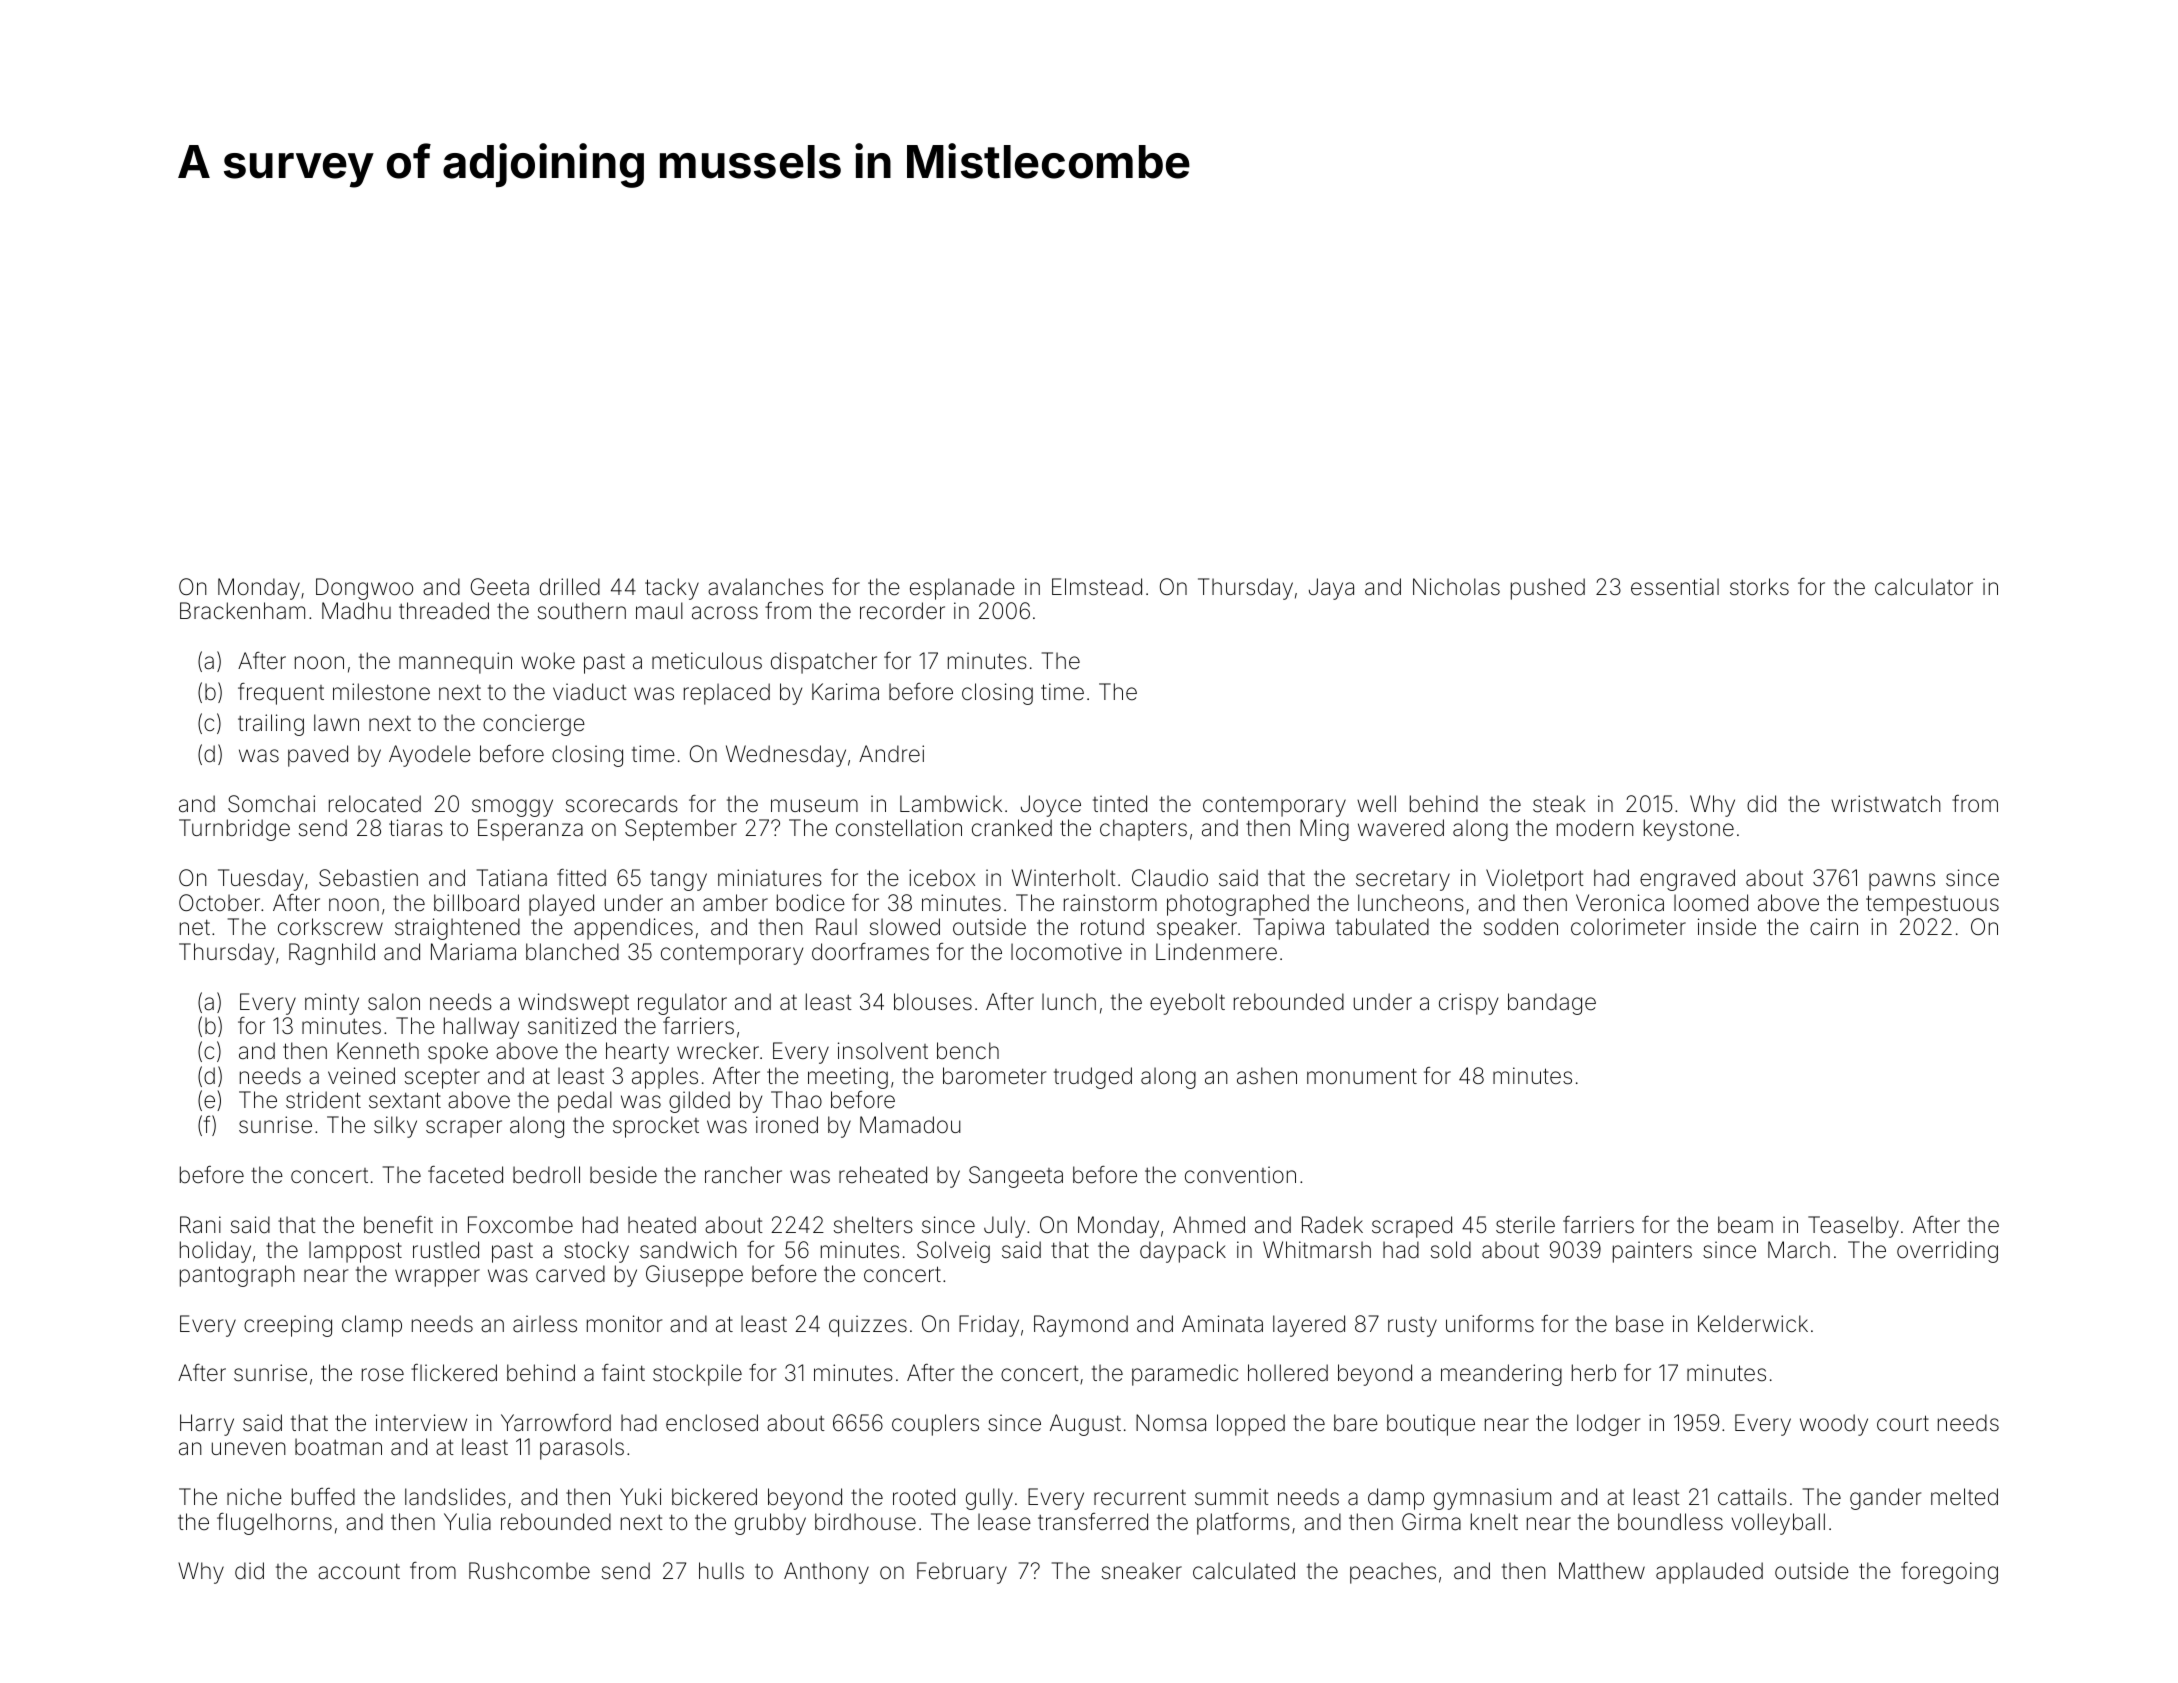 This page has height=1683, width=2178. I want to click on Solveig, so click(953, 1252).
